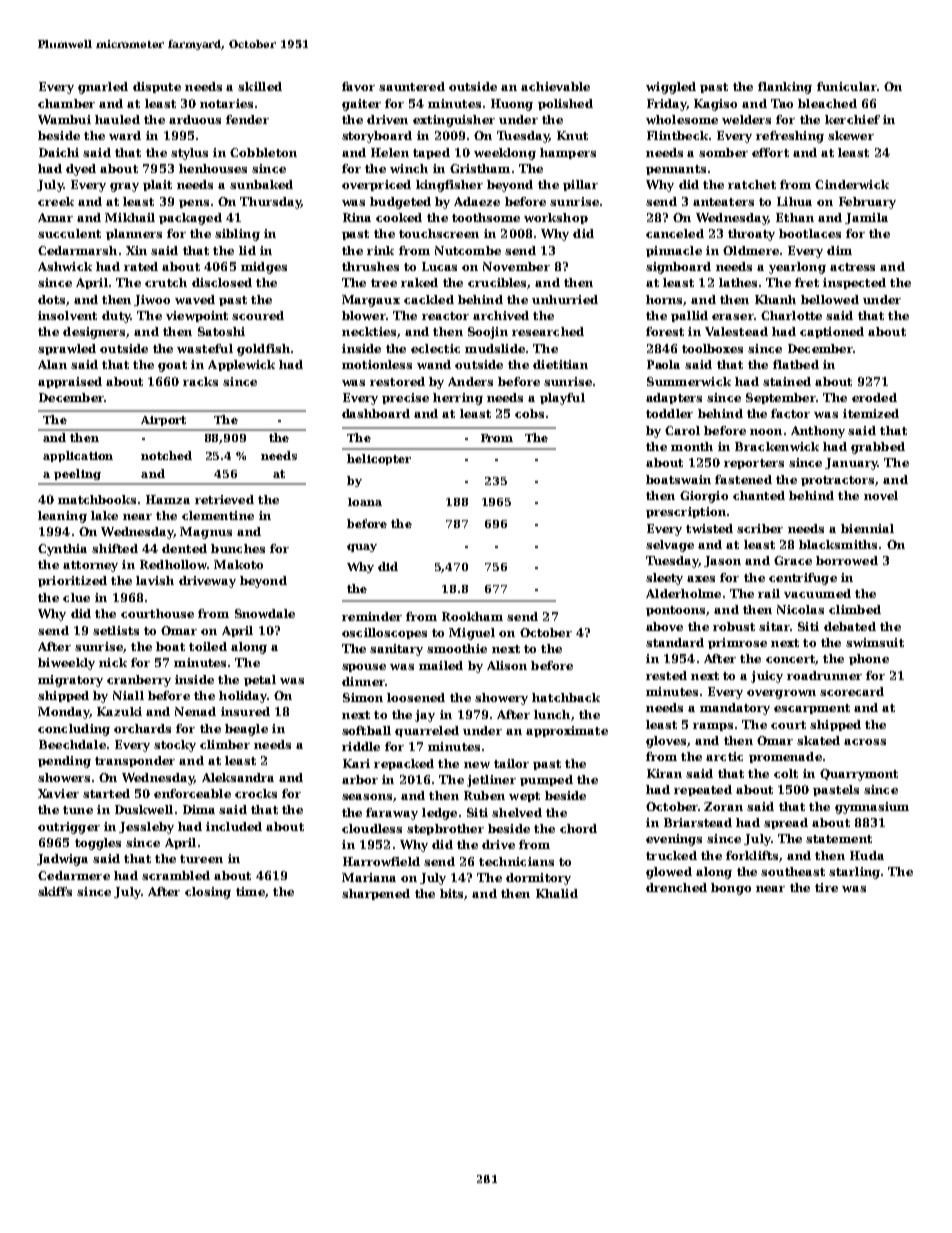 Image resolution: width=952 pixels, height=1233 pixels. Describe the element at coordinates (878, 448) in the screenshot. I see `grabbed` at that location.
